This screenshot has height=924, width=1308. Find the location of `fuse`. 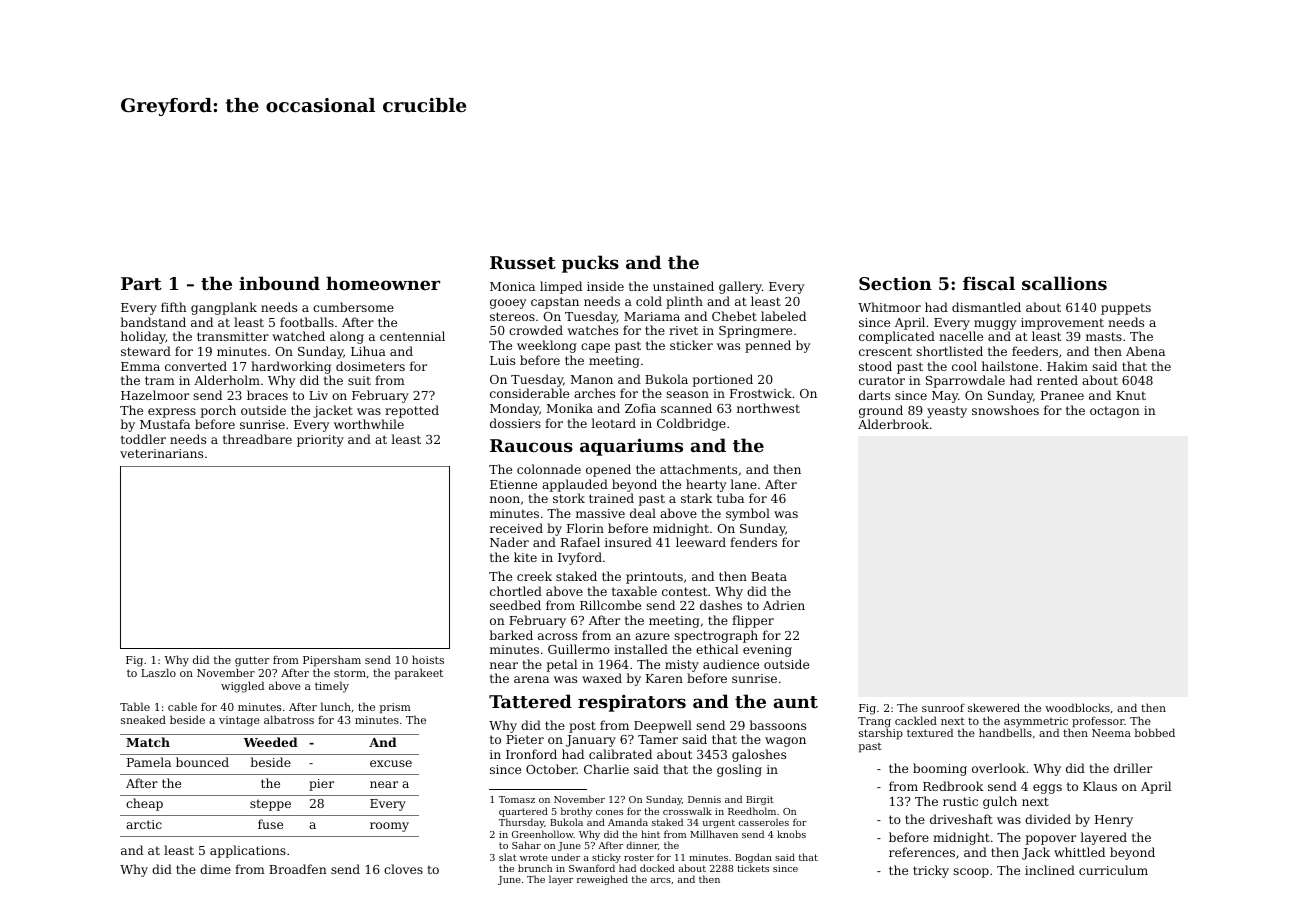

fuse is located at coordinates (270, 824).
